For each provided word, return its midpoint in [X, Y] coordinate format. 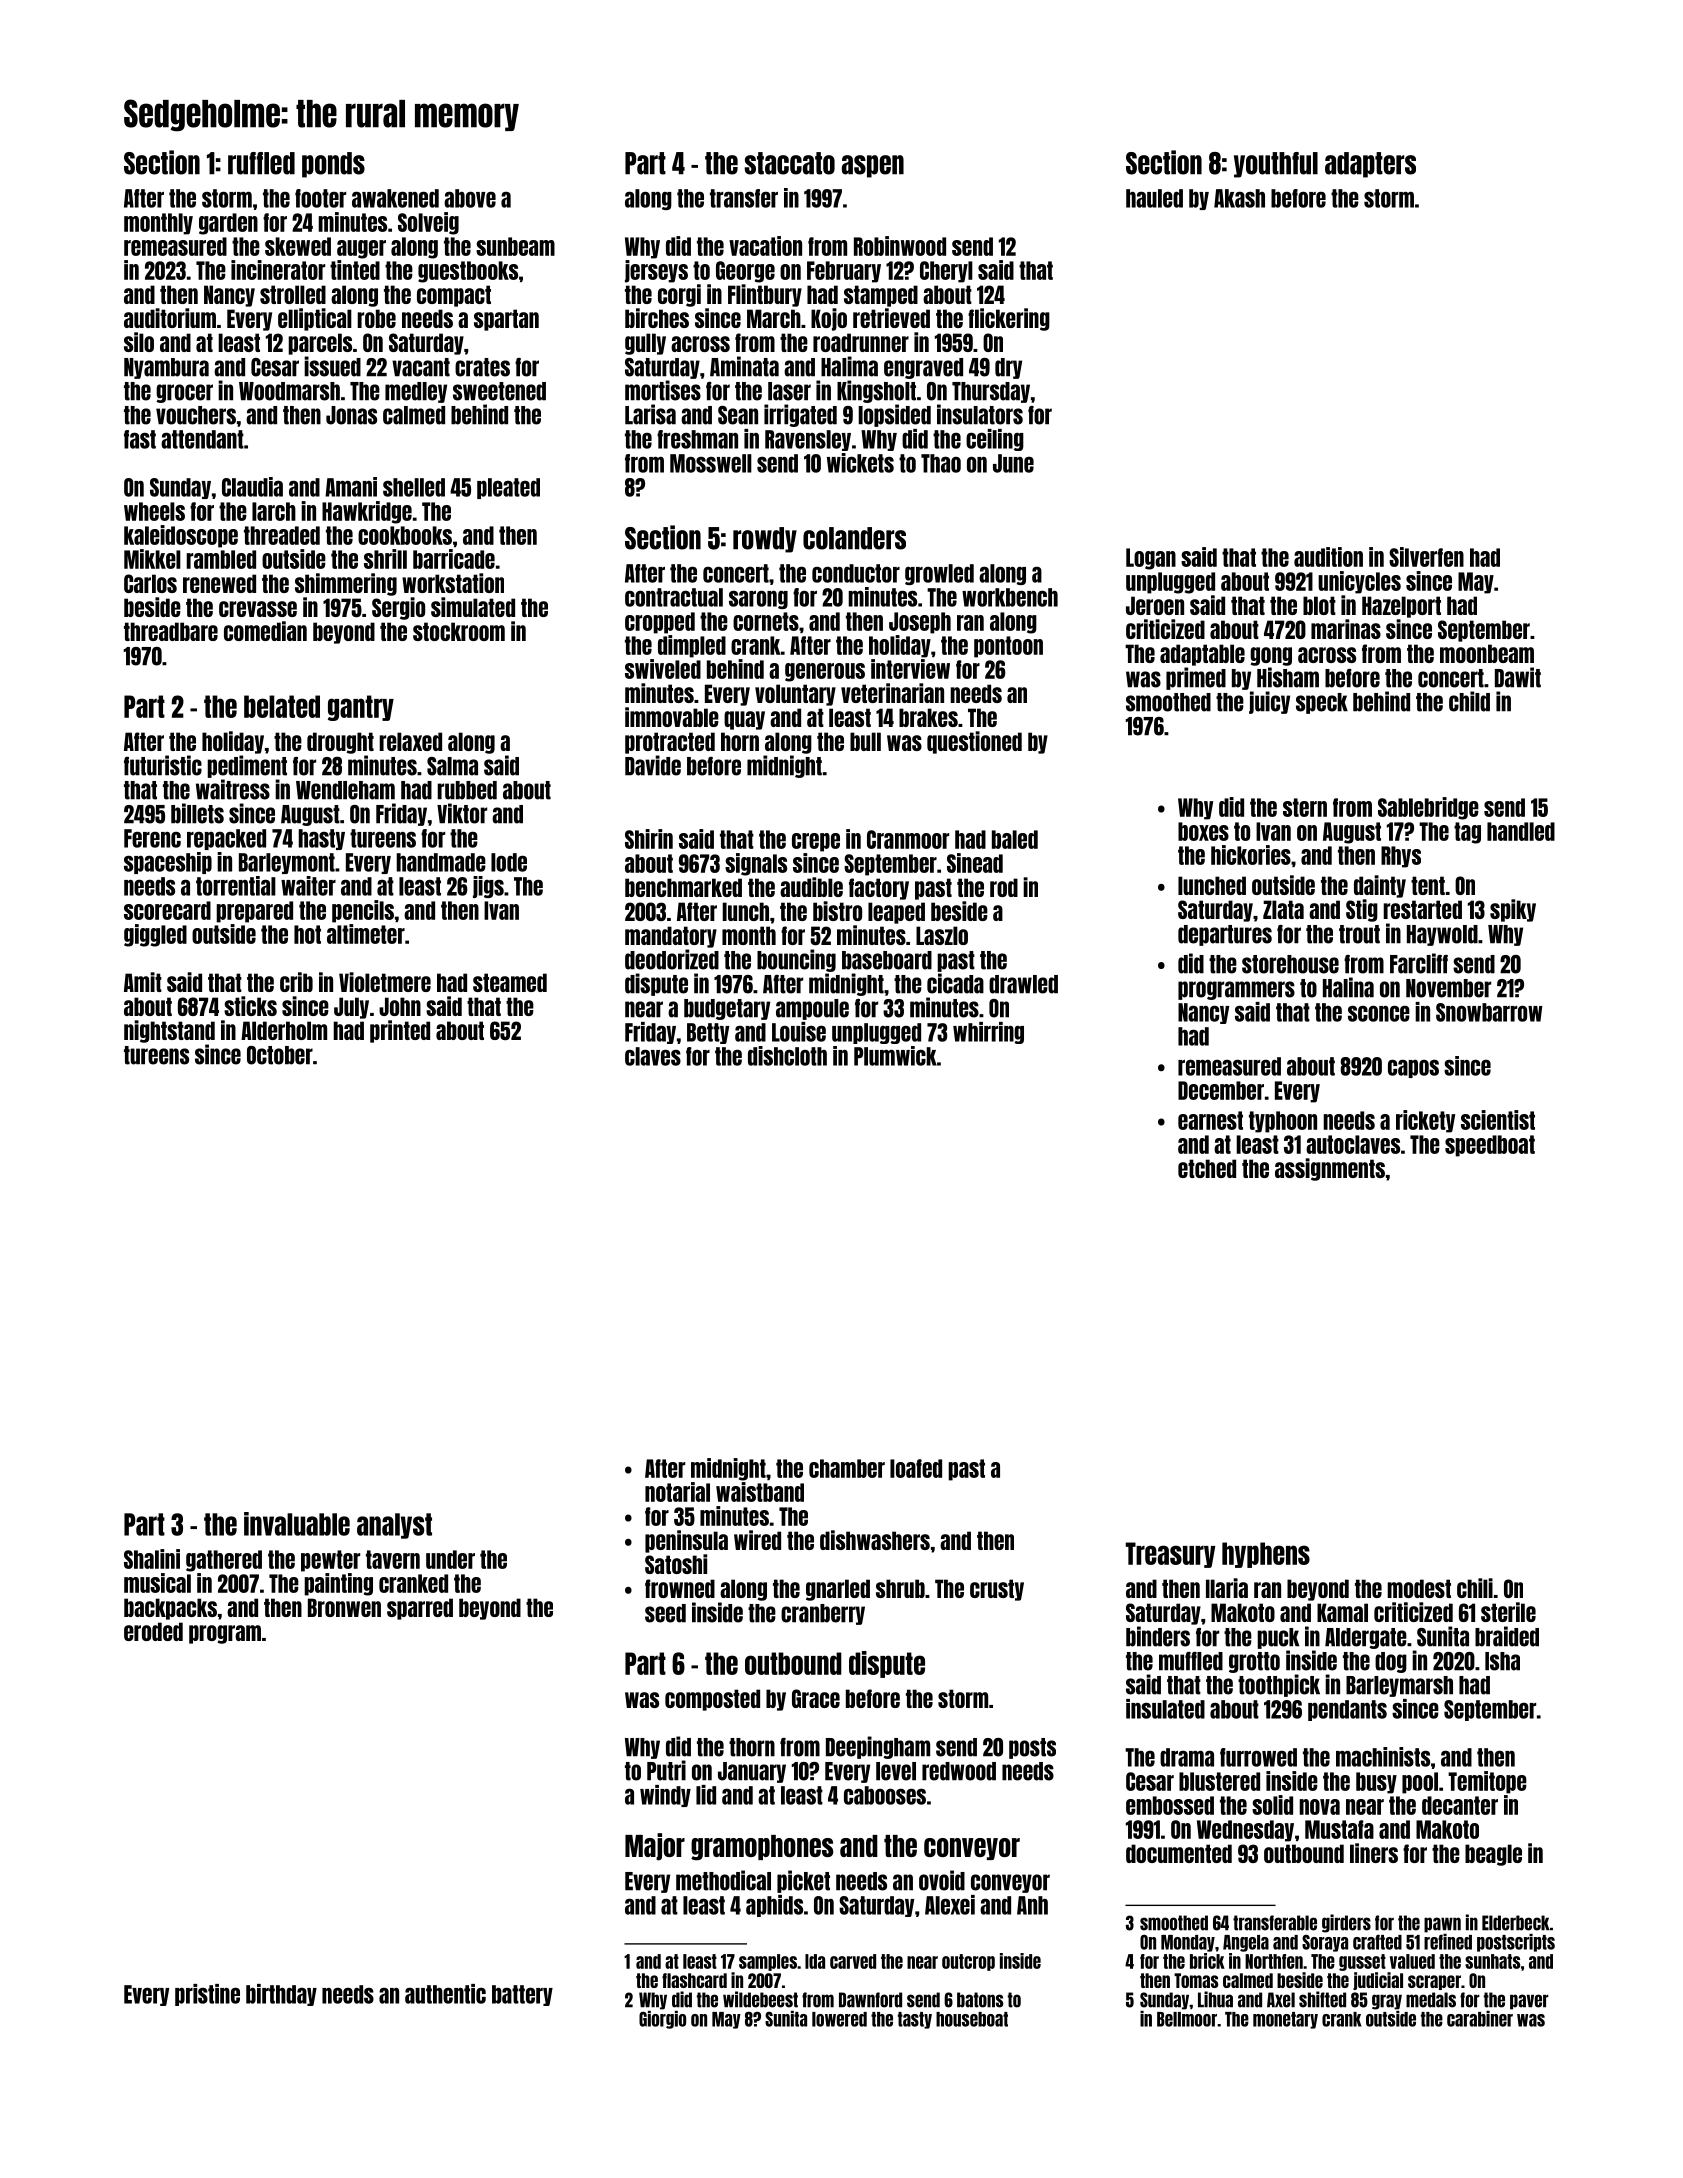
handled [1521, 831]
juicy [1269, 702]
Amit [143, 982]
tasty [915, 2020]
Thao [941, 463]
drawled [1023, 984]
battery [522, 1995]
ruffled [261, 163]
